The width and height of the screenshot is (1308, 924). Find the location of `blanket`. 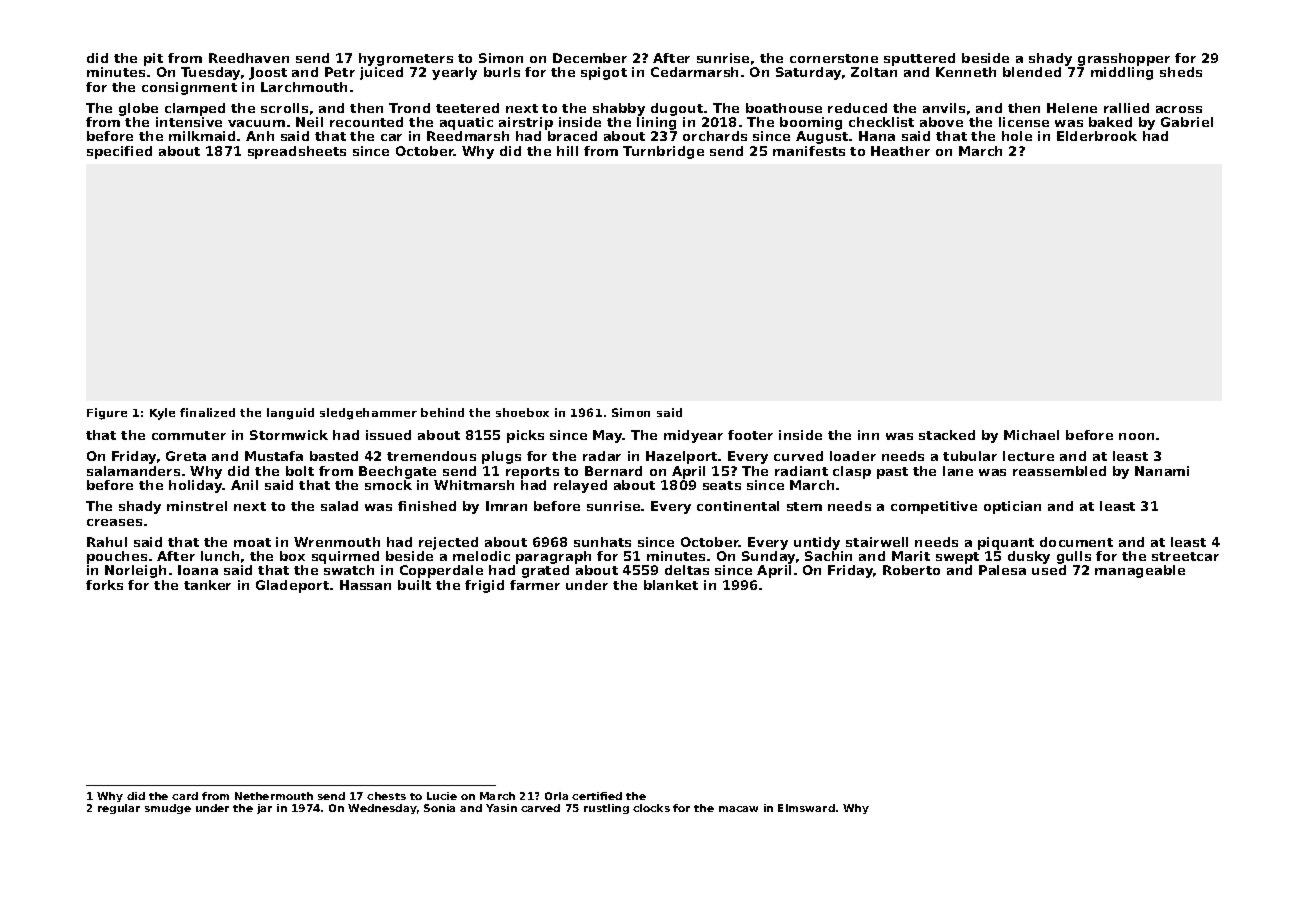

blanket is located at coordinates (671, 585).
